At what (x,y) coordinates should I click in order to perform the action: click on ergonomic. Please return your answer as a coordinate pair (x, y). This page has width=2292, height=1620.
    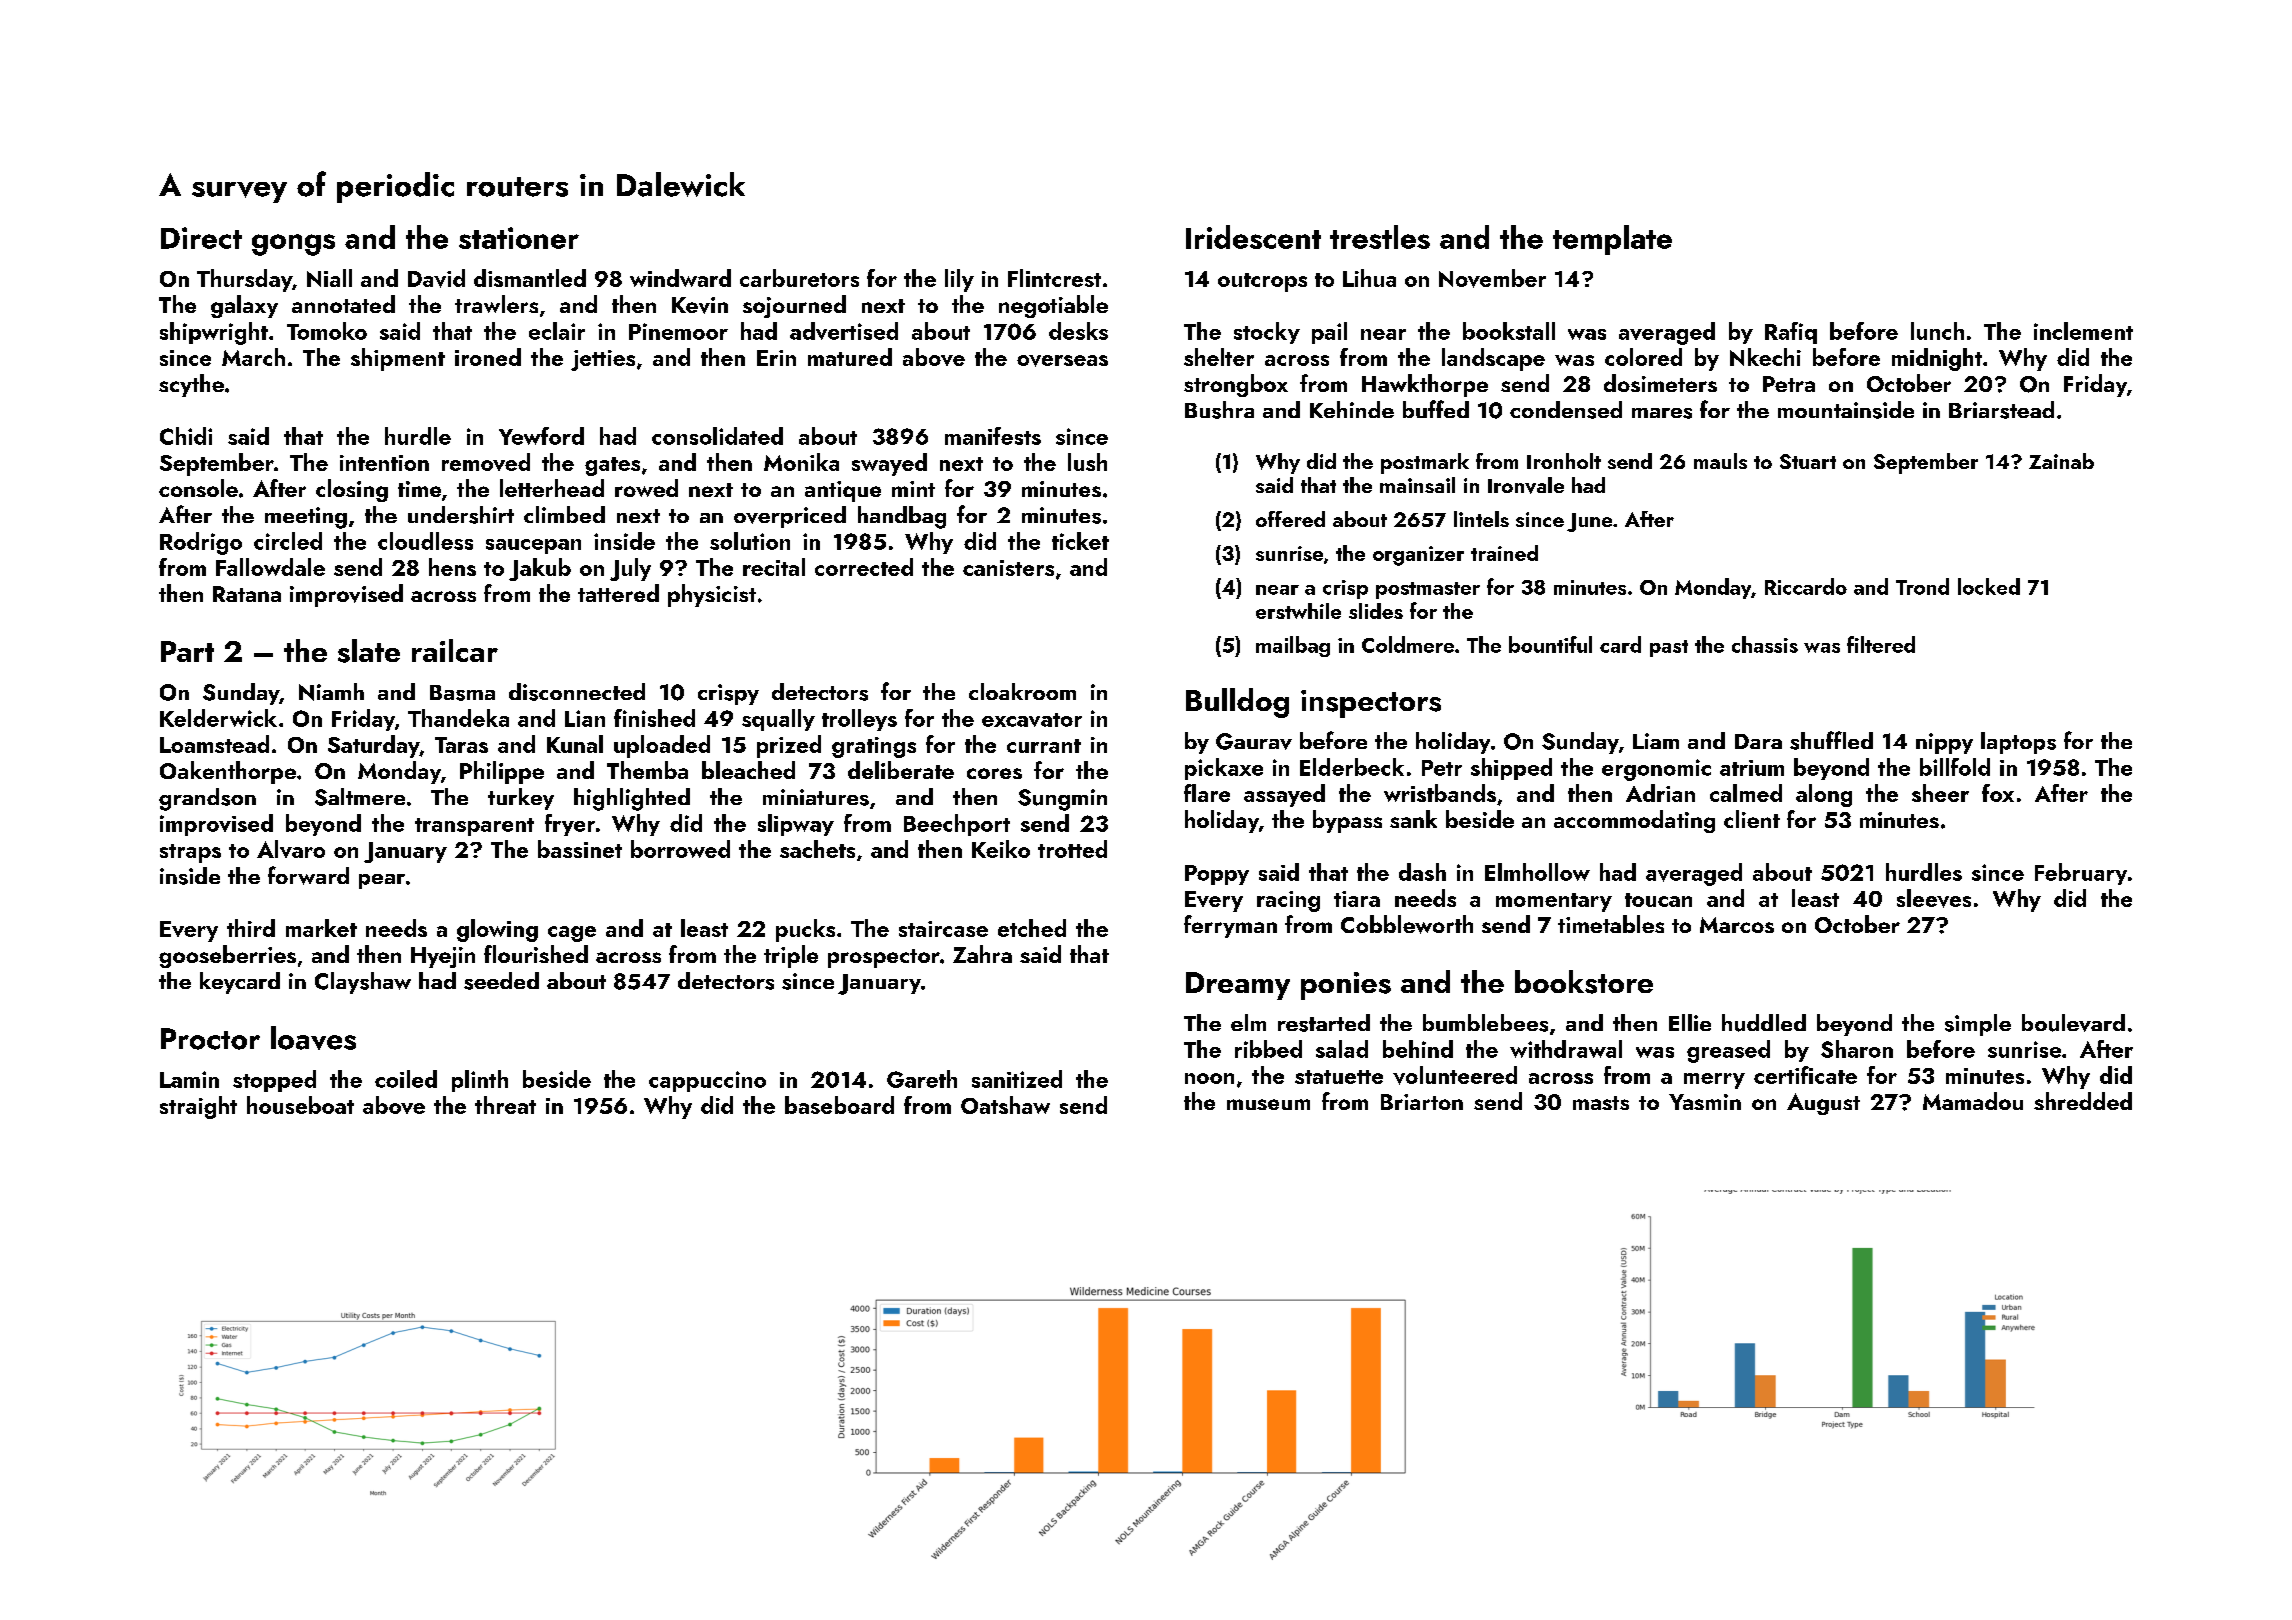
    Looking at the image, I should click on (1656, 770).
